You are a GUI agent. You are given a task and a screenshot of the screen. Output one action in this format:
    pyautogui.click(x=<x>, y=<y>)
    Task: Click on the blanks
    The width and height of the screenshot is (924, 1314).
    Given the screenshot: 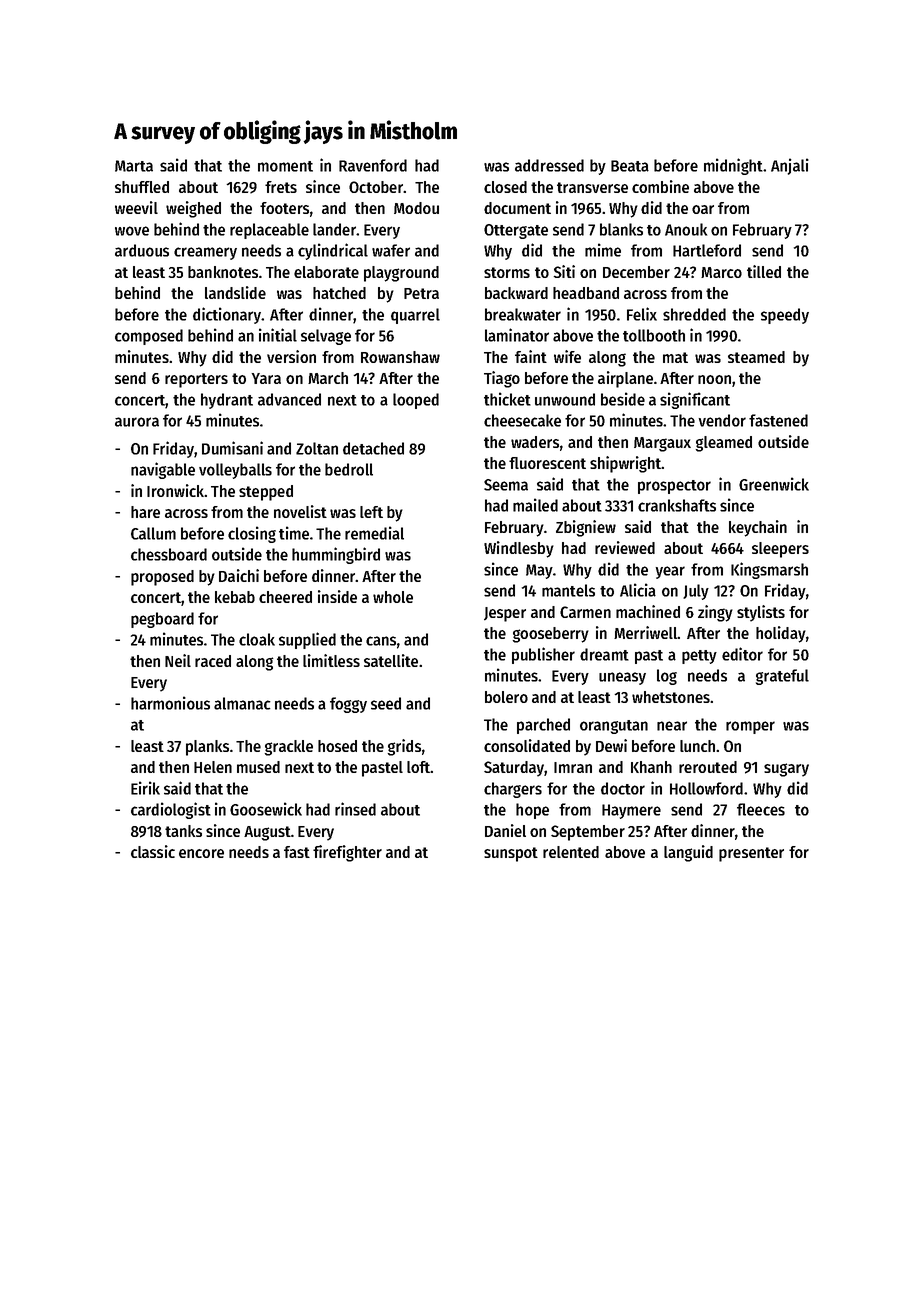 What is the action you would take?
    pyautogui.click(x=621, y=229)
